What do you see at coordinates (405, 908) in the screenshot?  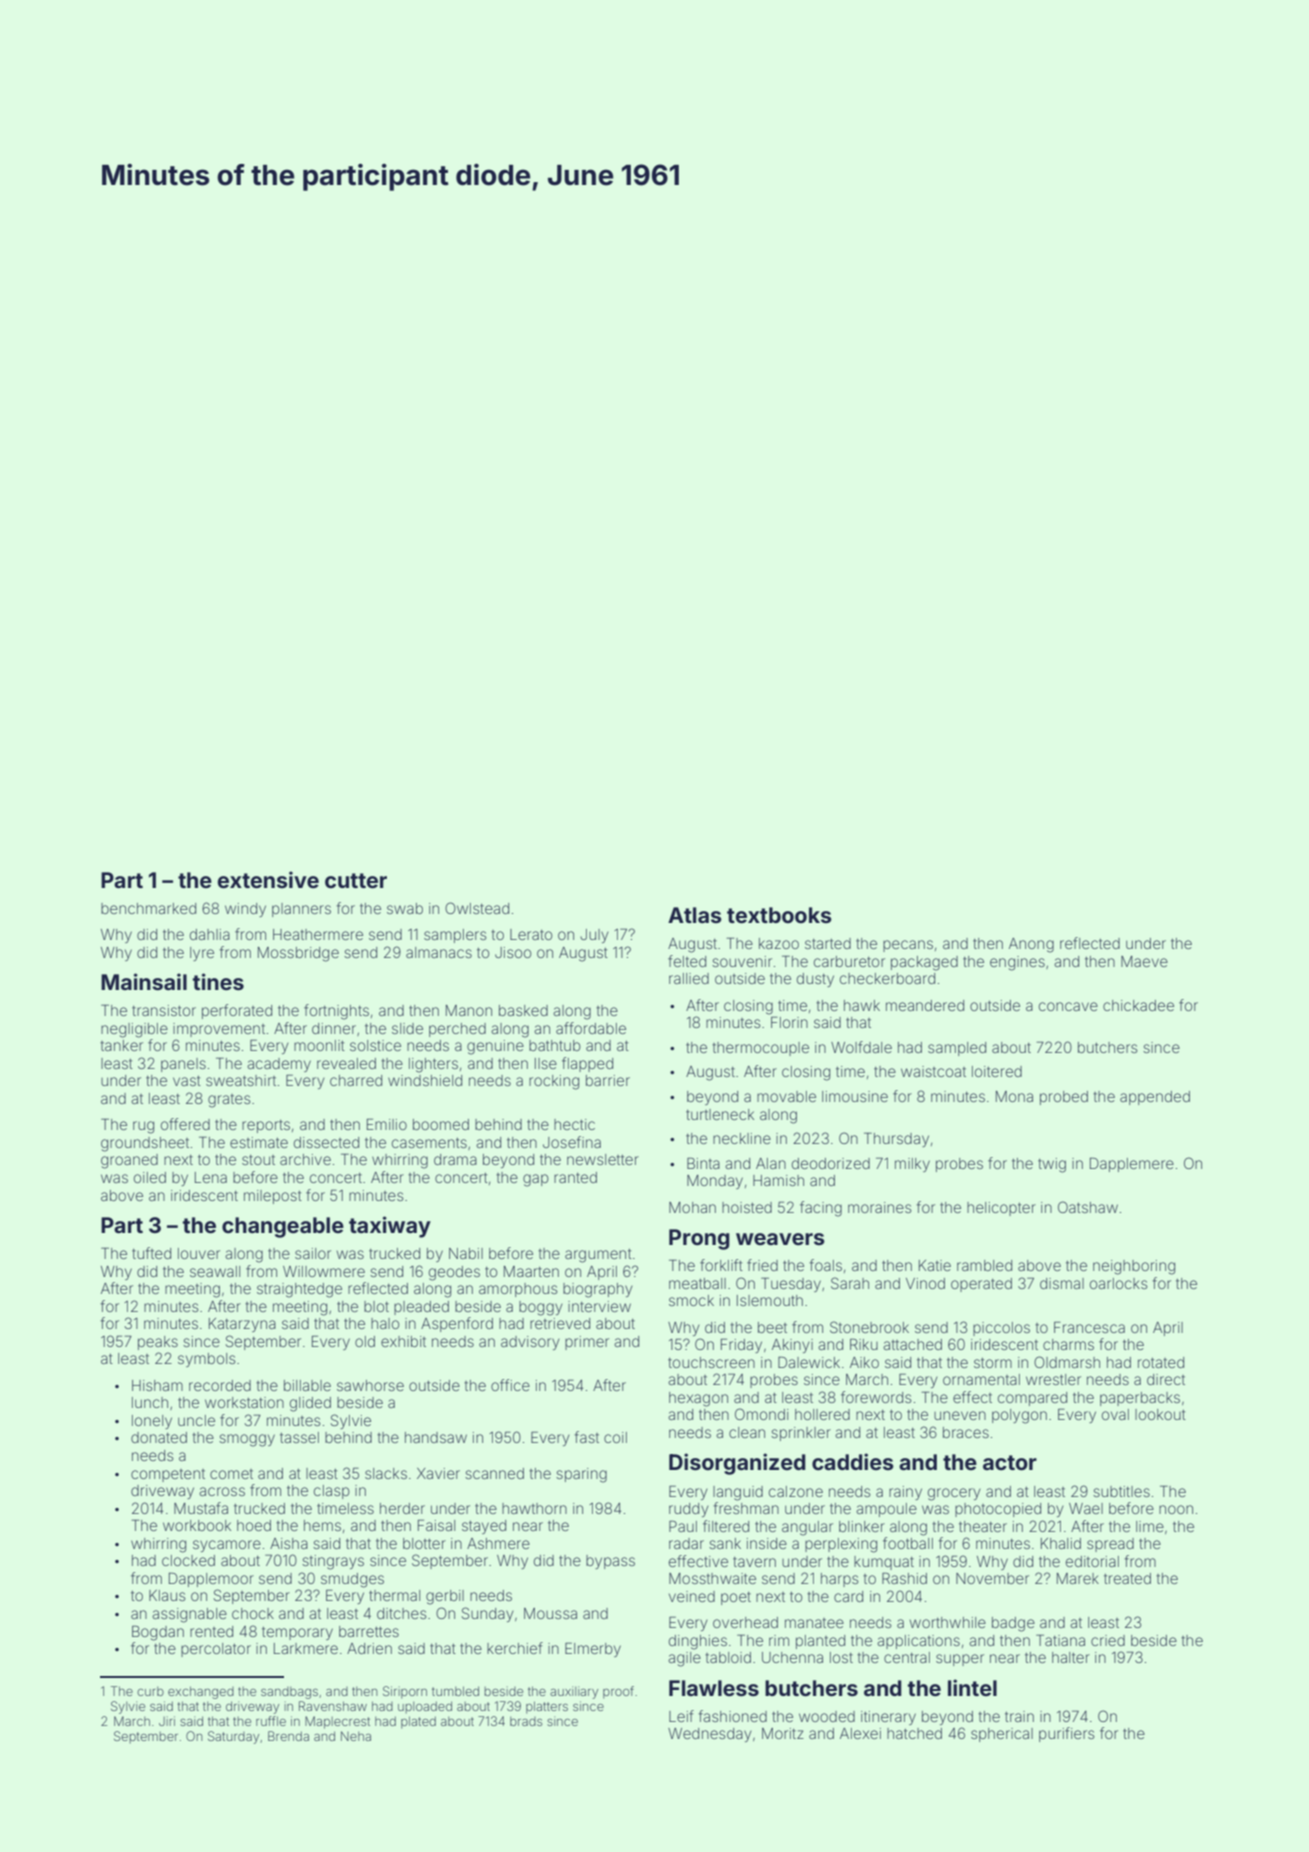 I see `swab` at bounding box center [405, 908].
